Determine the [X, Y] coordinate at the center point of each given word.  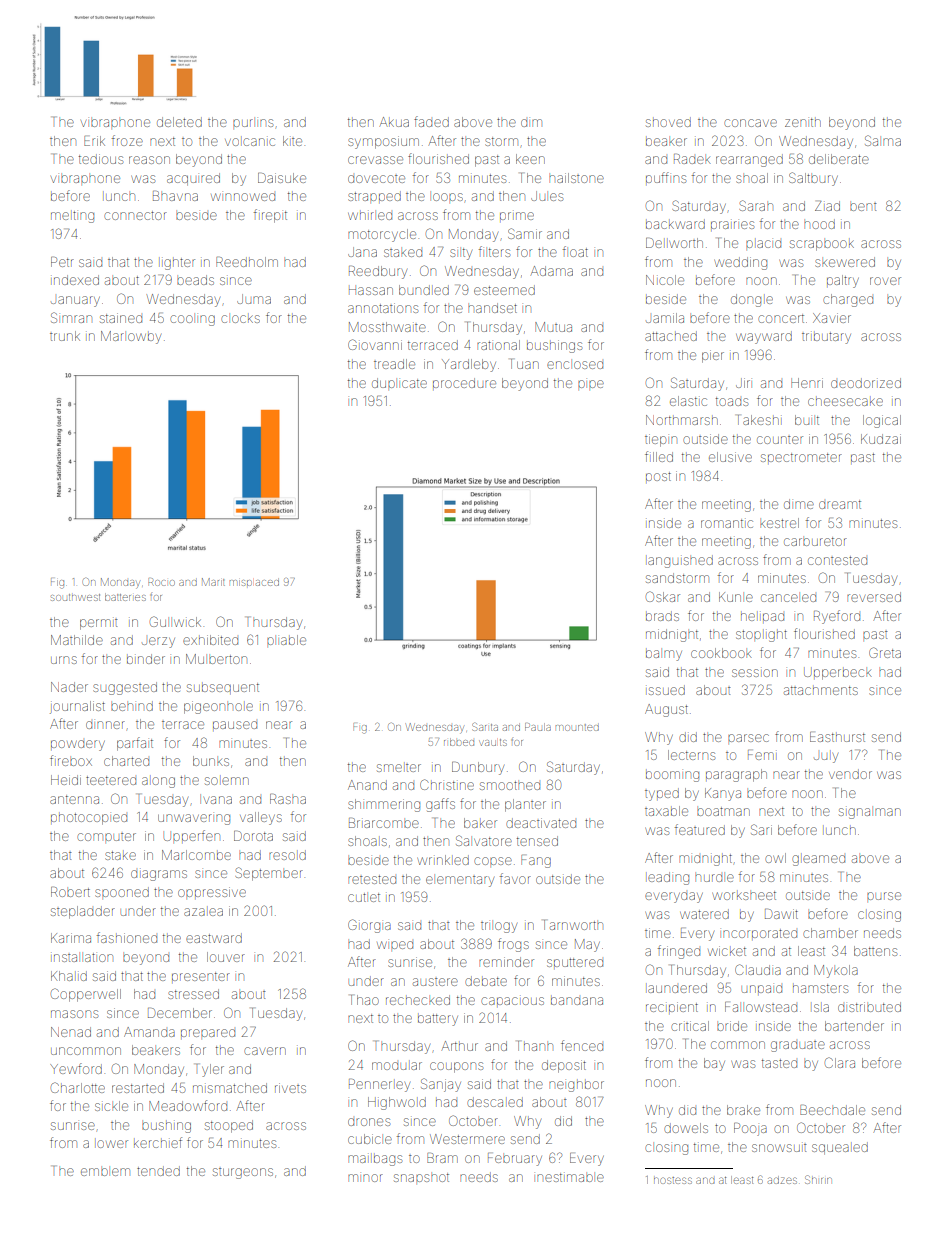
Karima [71, 938]
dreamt [840, 504]
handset [492, 308]
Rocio [161, 582]
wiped [395, 945]
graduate [798, 1046]
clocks [240, 319]
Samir [525, 233]
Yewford [76, 1068]
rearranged [749, 160]
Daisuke [282, 178]
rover [885, 281]
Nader [69, 687]
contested [837, 560]
